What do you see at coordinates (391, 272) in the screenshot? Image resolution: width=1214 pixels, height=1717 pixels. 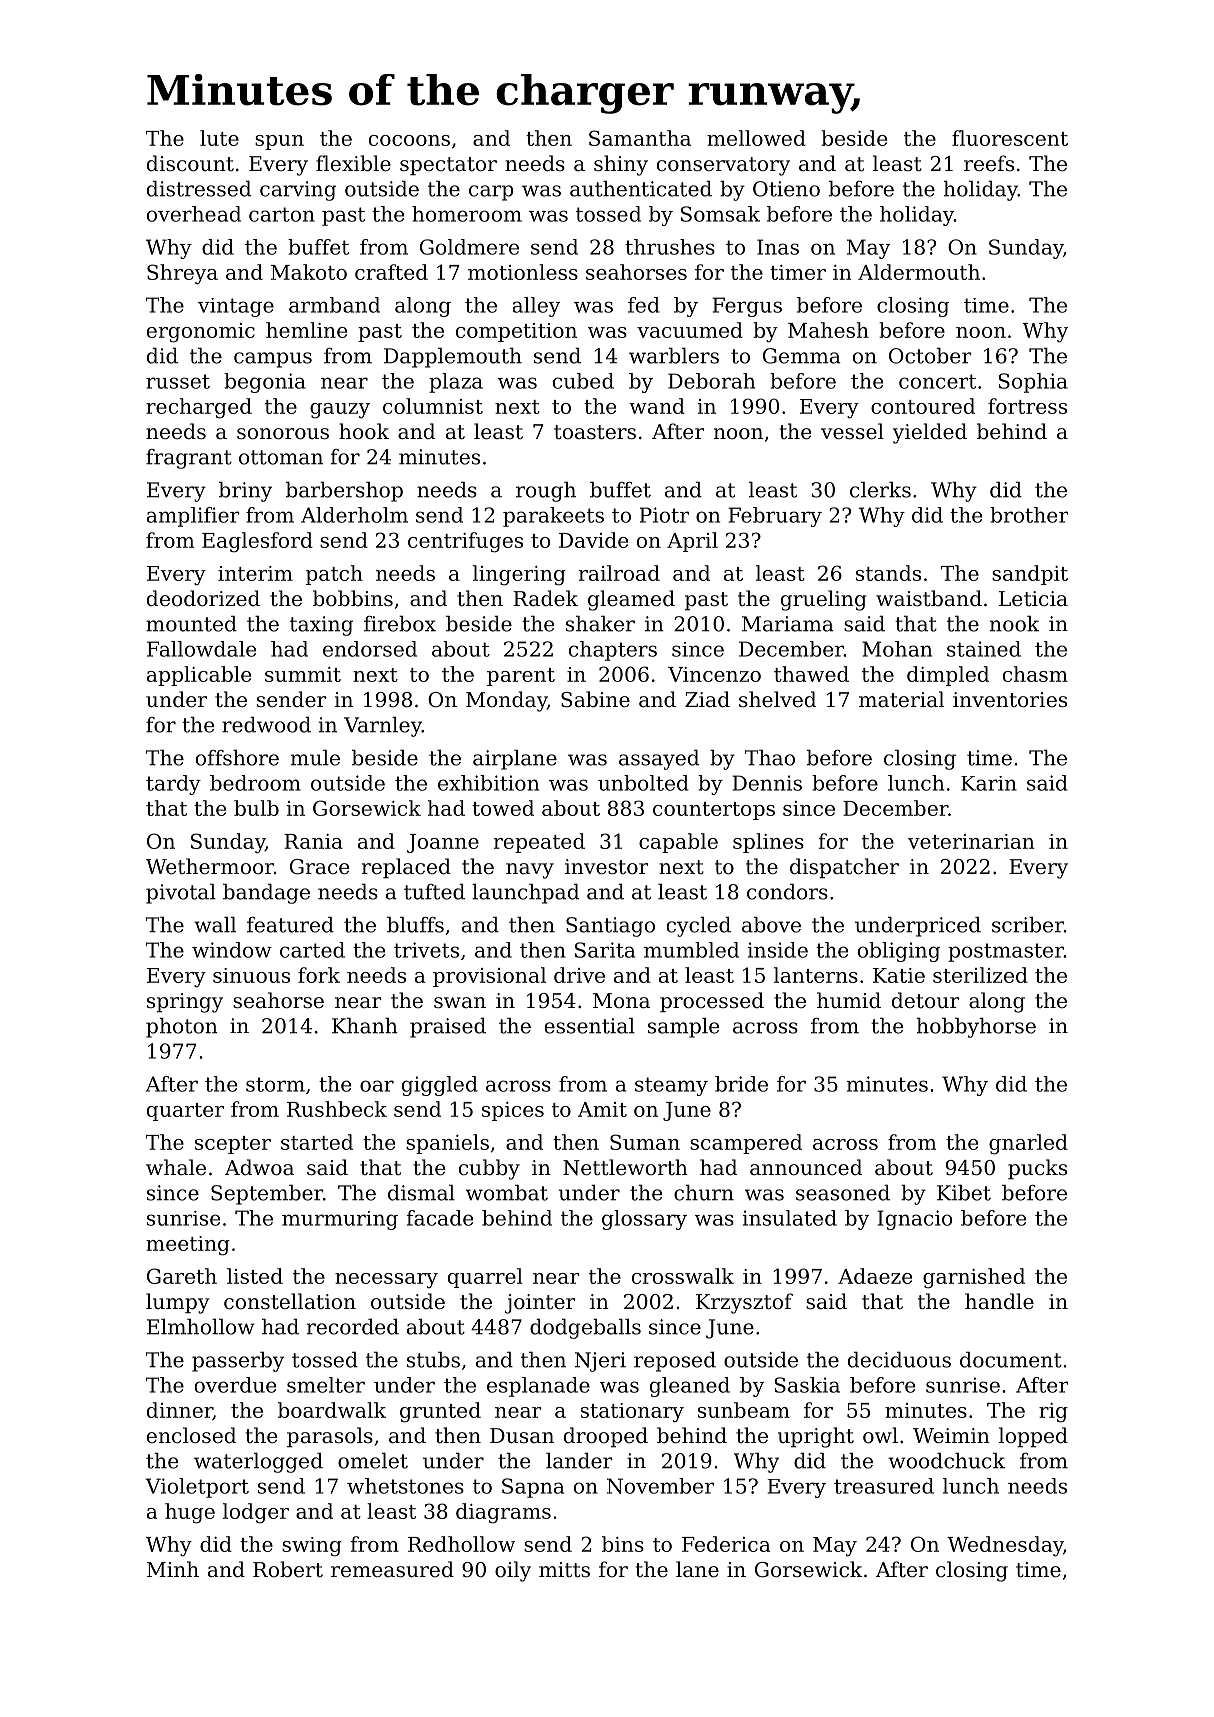 I see `crafted` at bounding box center [391, 272].
